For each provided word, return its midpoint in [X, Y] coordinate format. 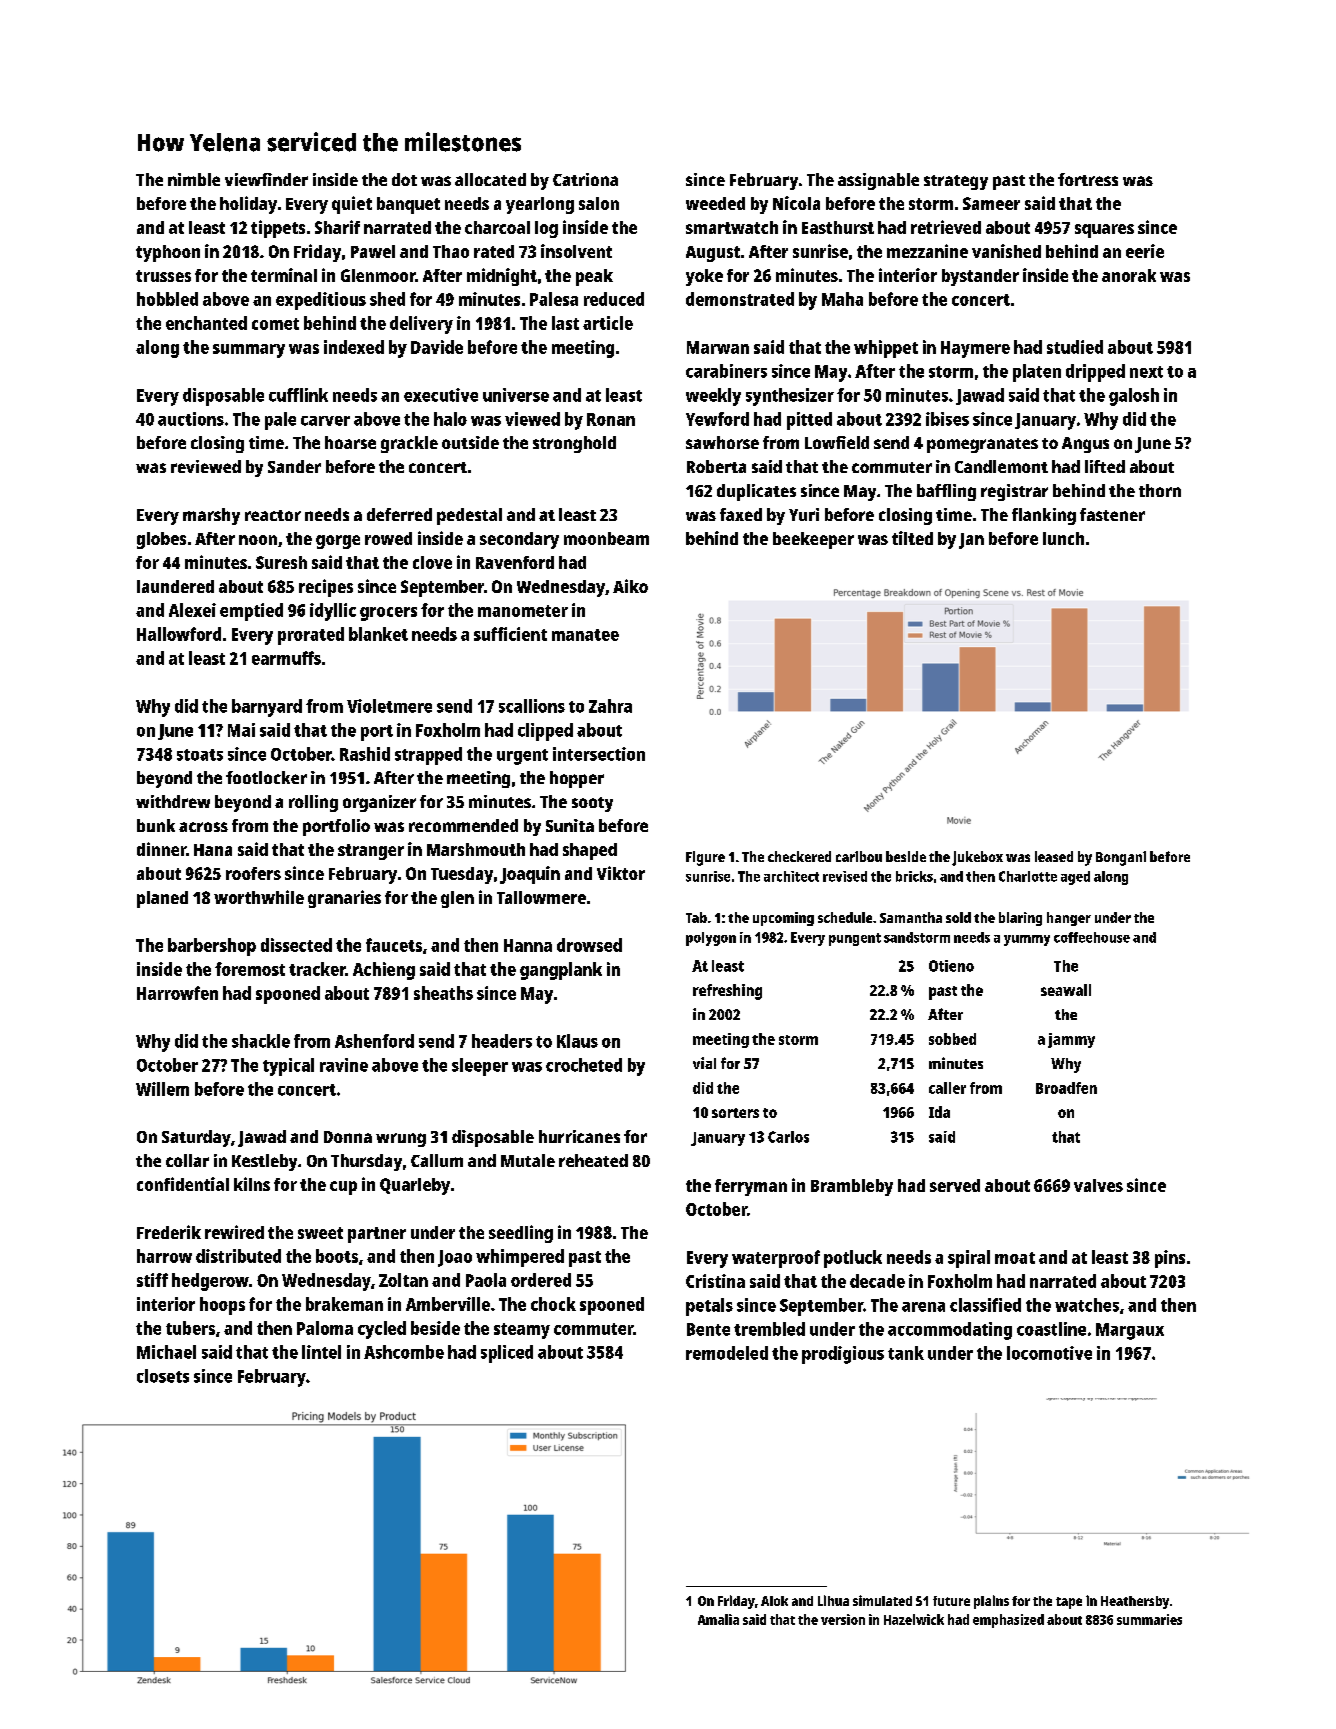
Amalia [718, 1619]
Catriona [585, 179]
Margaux [1130, 1331]
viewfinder [266, 179]
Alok [774, 1601]
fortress [1088, 179]
